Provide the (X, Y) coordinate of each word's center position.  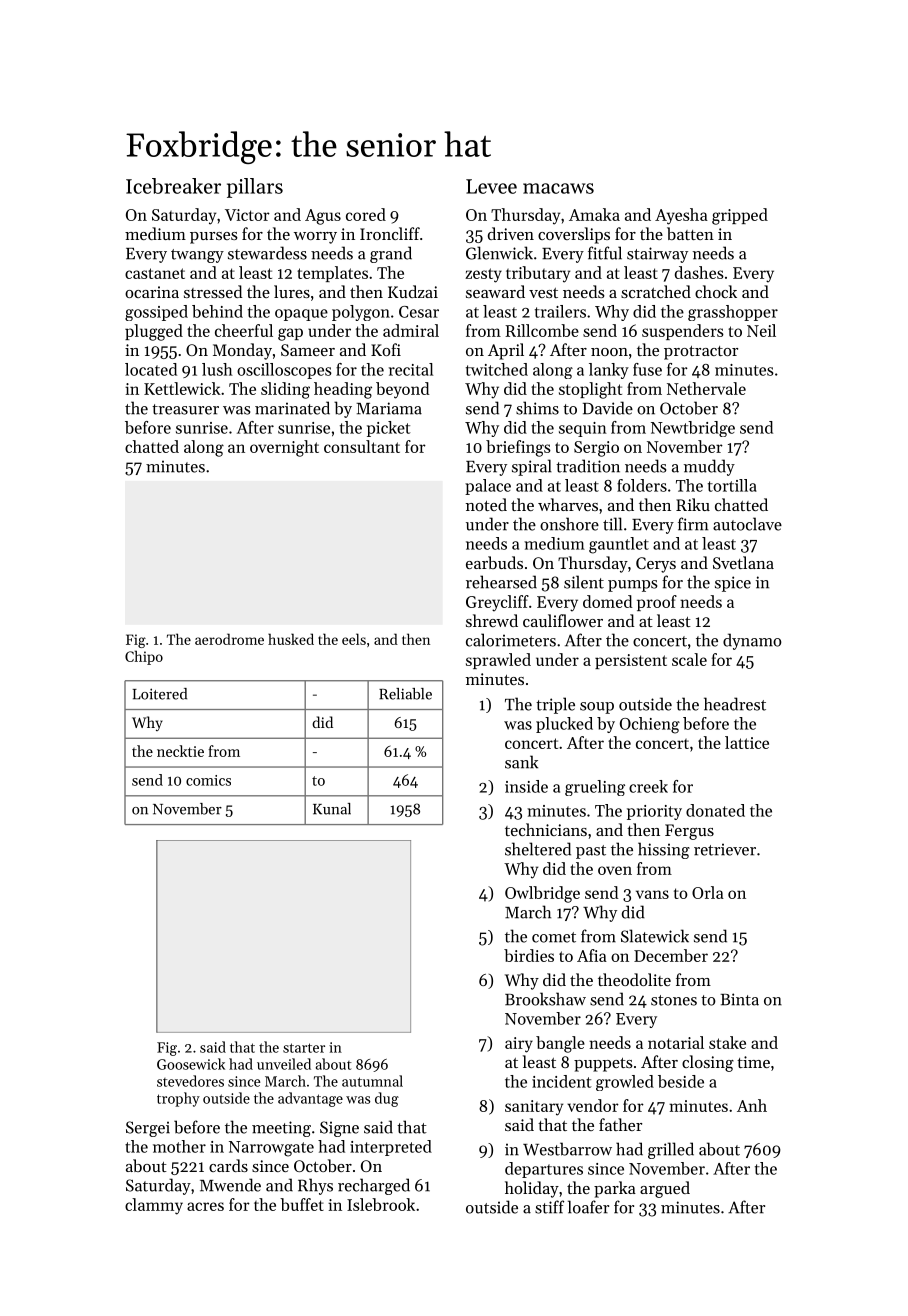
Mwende (230, 1185)
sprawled (498, 661)
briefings (518, 448)
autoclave (747, 524)
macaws (558, 188)
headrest (735, 704)
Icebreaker (173, 186)
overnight (284, 448)
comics (208, 780)
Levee (491, 186)
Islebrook (381, 1204)
